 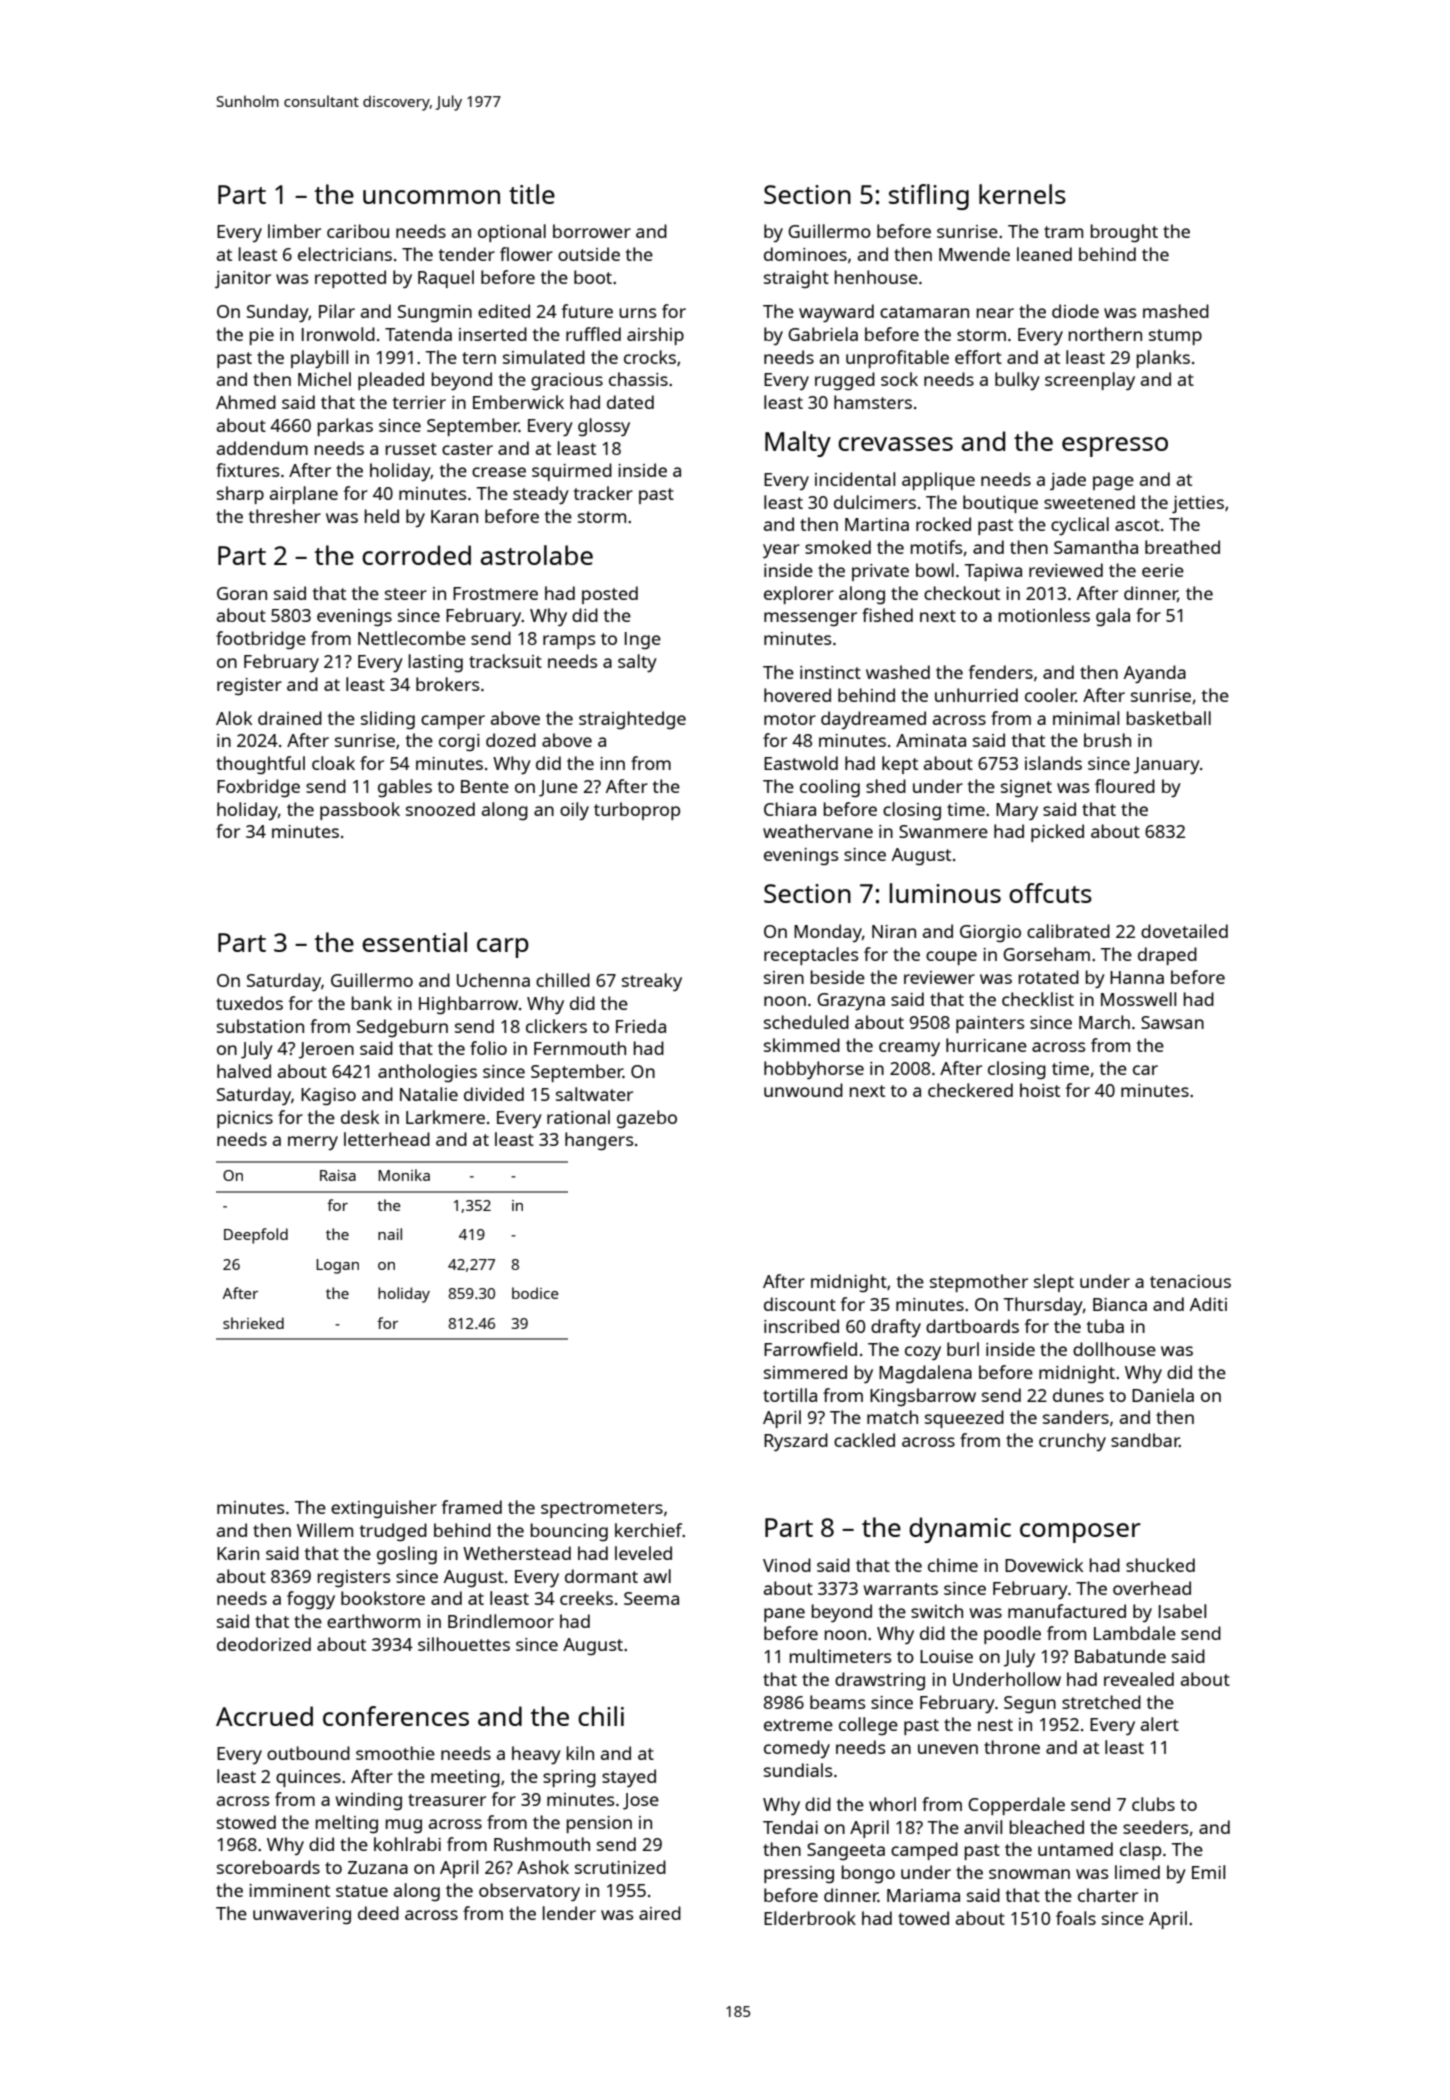 I want to click on discount, so click(x=800, y=1304).
